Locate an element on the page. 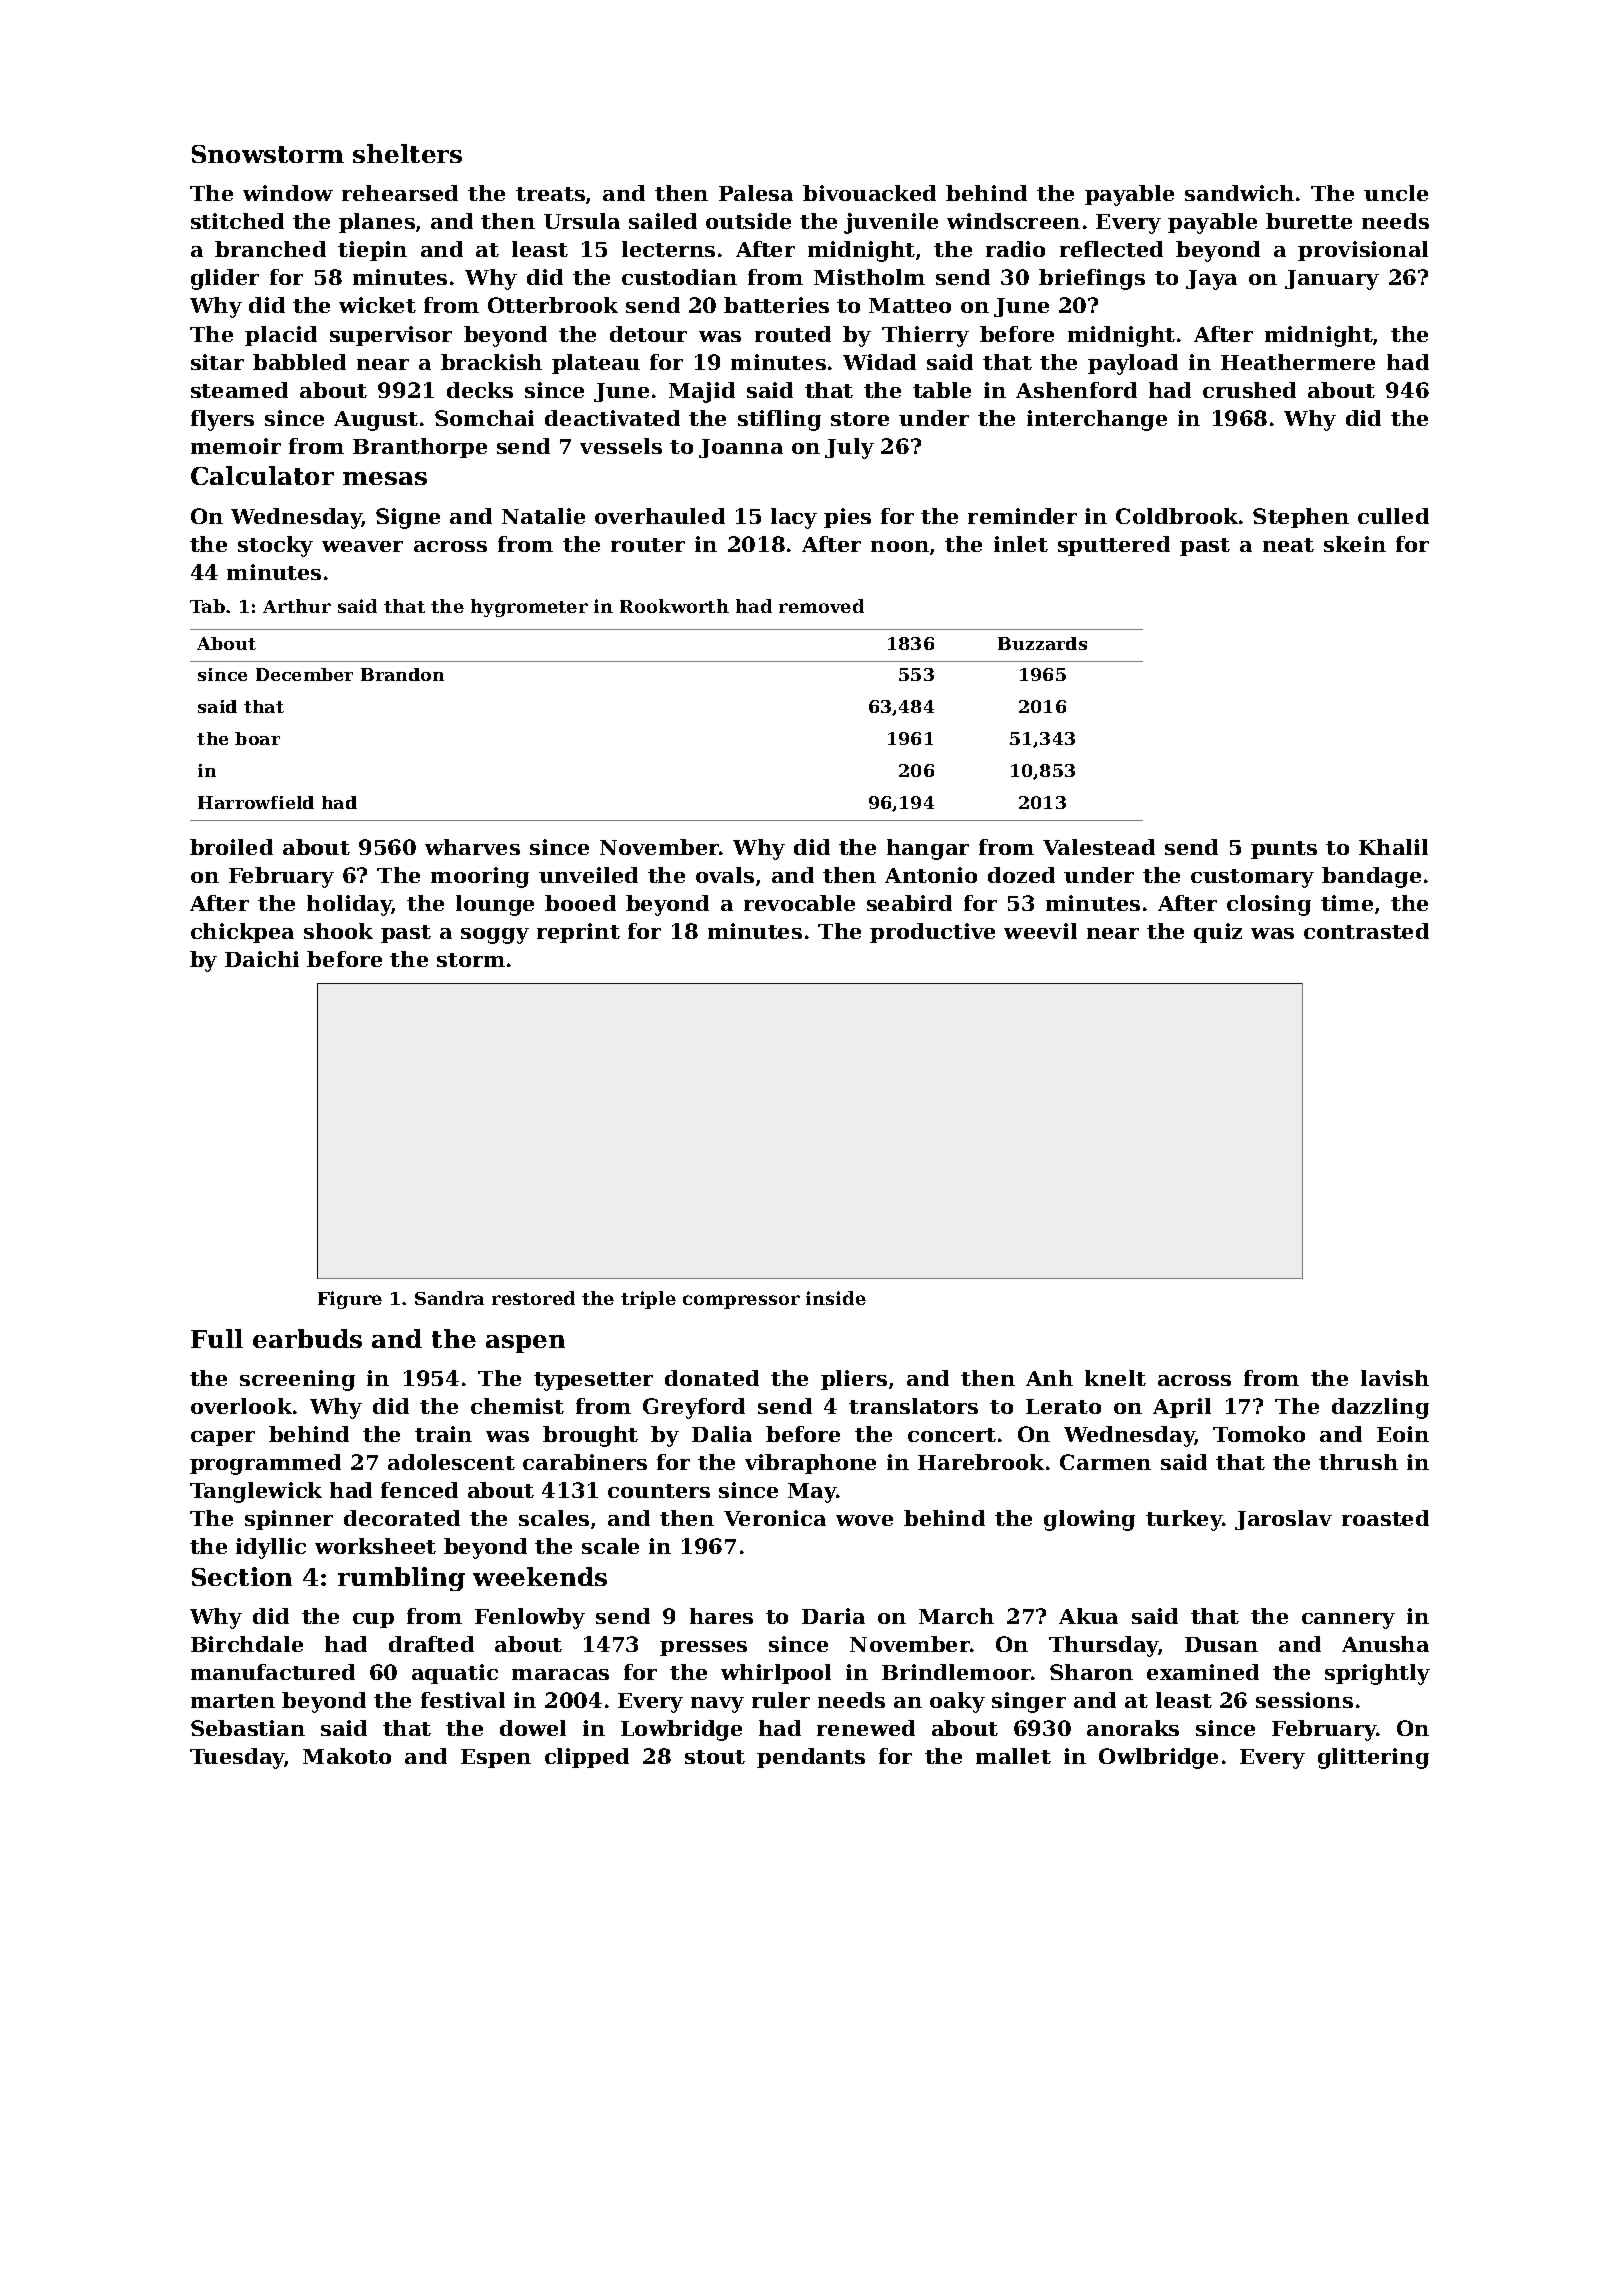 This document has height=2292, width=1620. ovals is located at coordinates (725, 875).
